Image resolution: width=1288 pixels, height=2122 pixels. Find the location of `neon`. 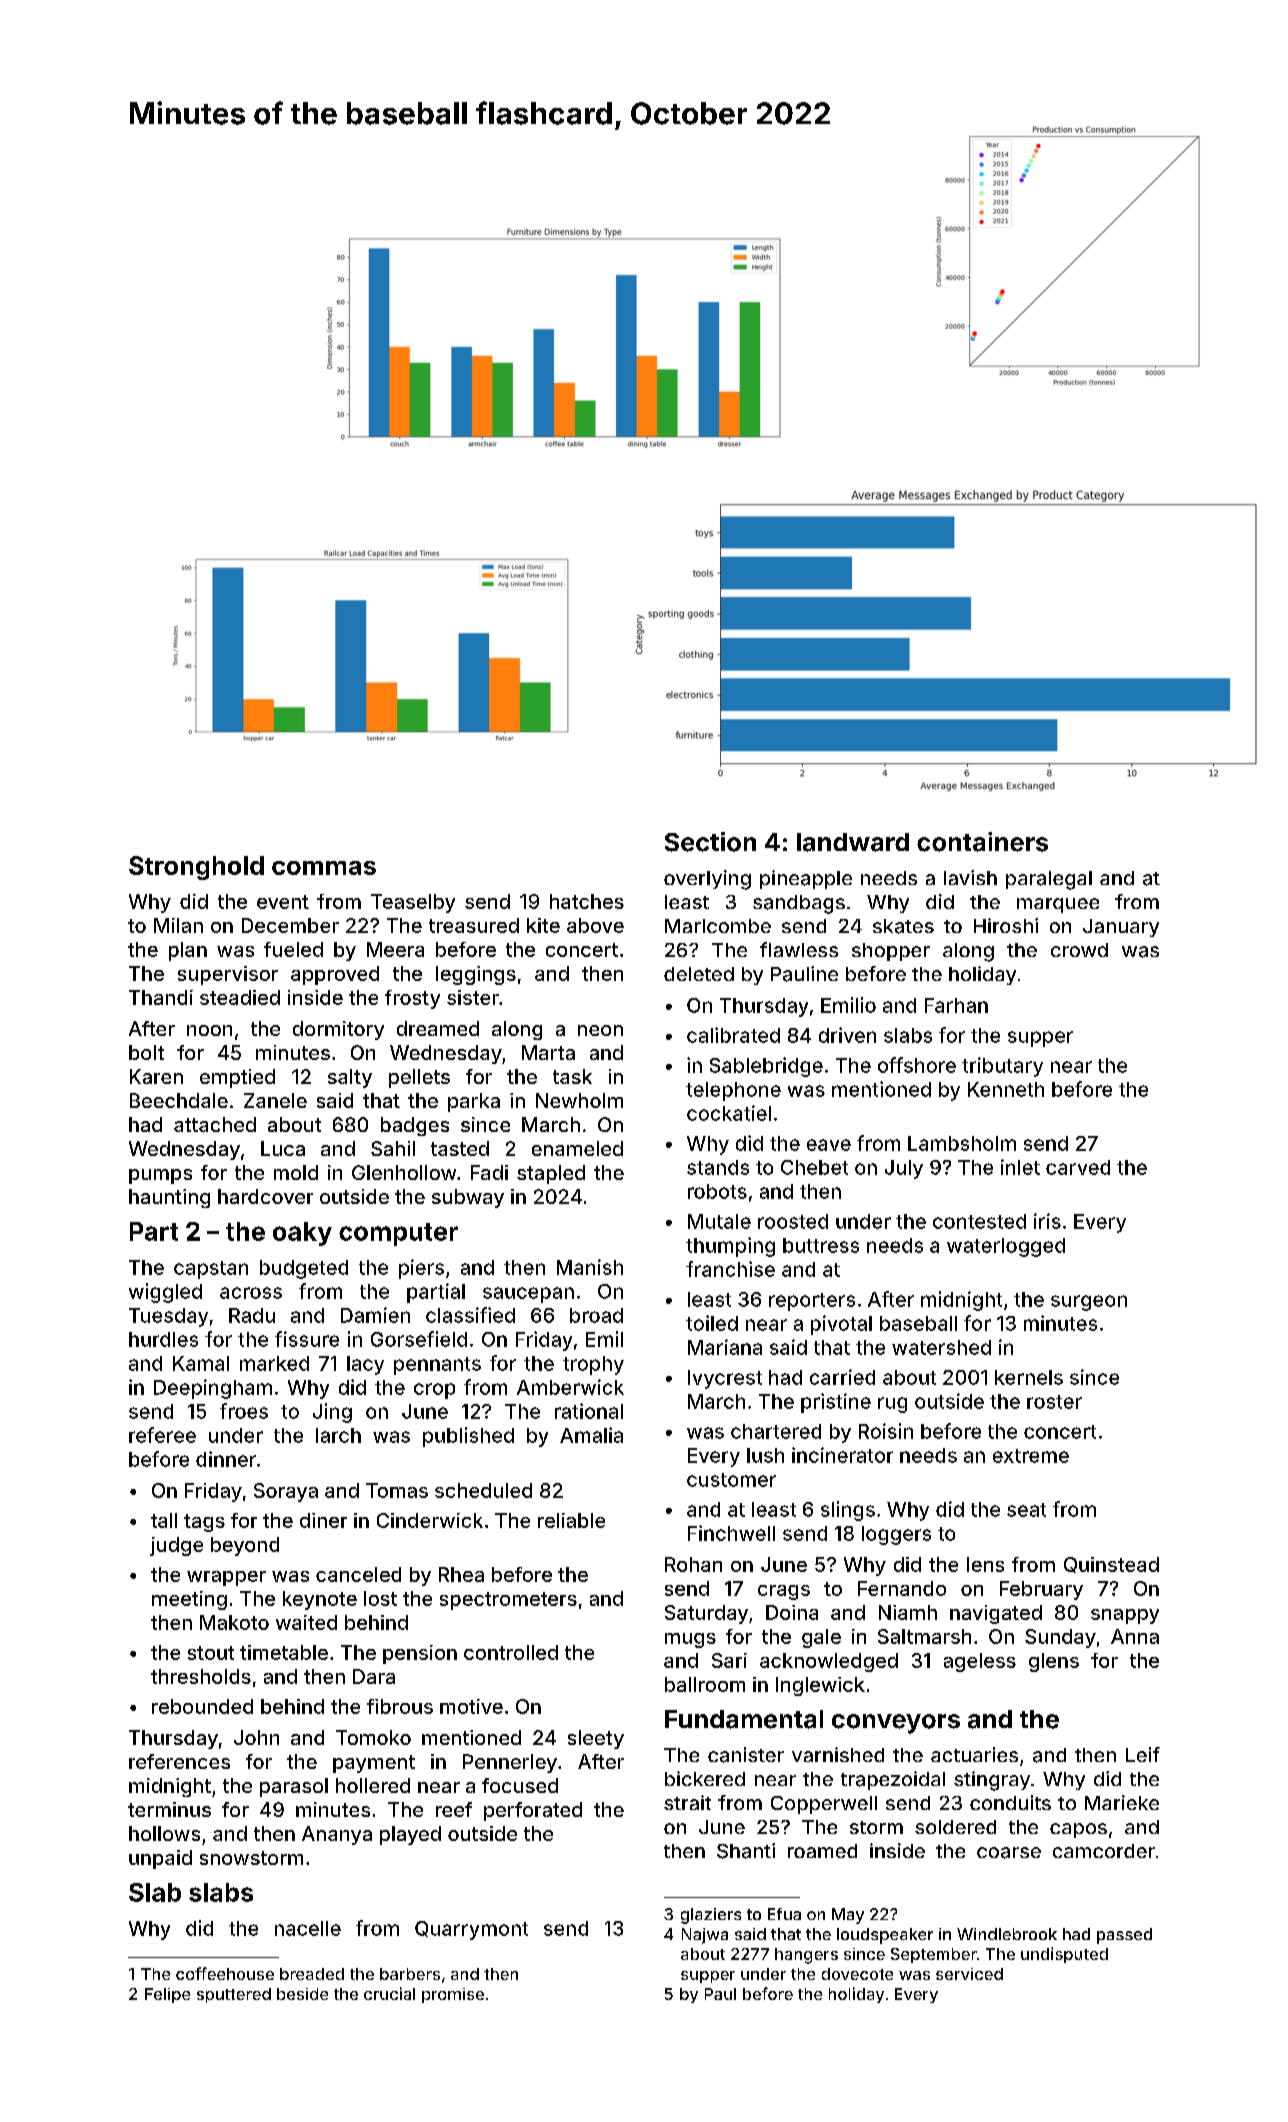

neon is located at coordinates (600, 1030).
